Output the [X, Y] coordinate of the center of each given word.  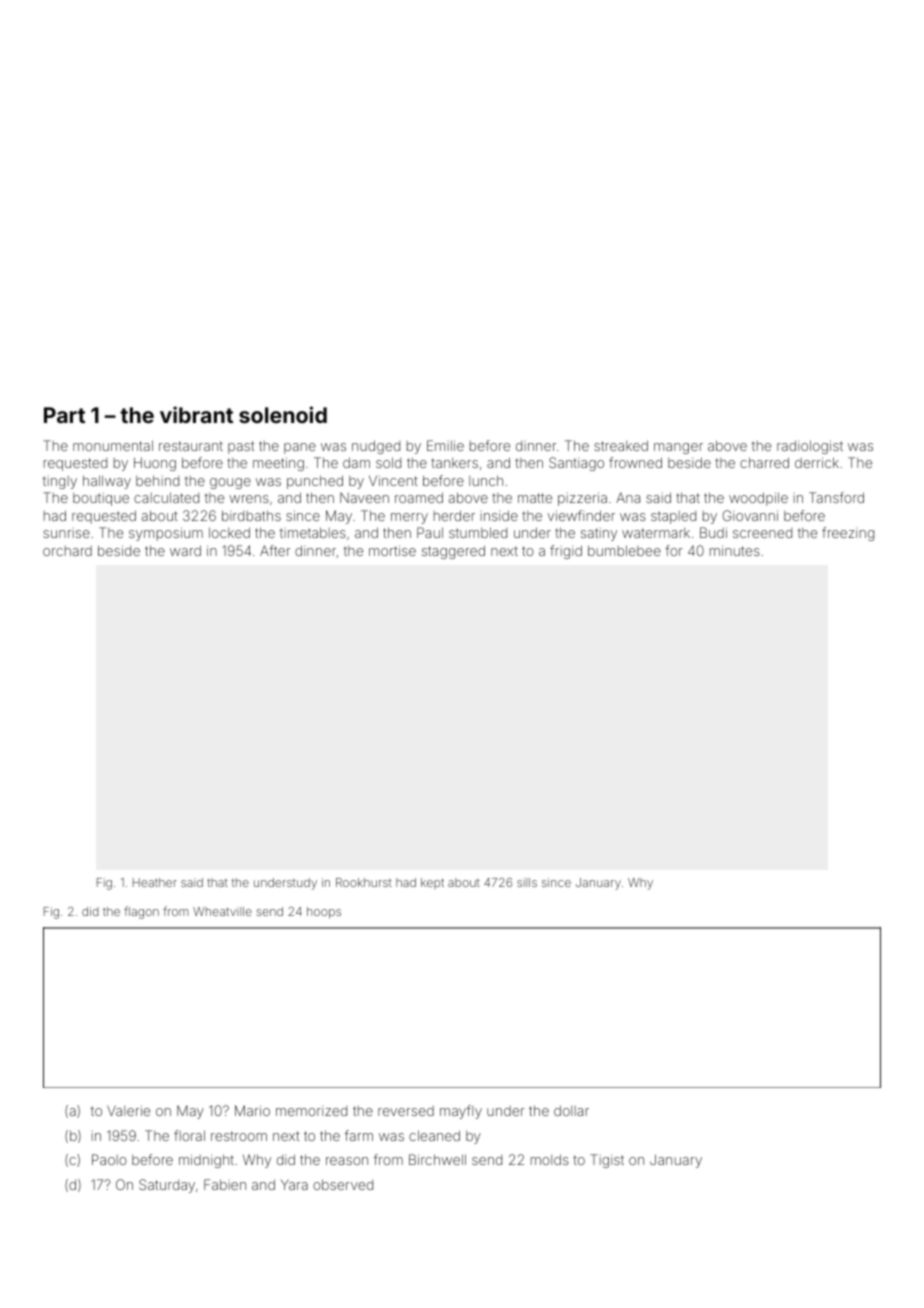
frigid [566, 552]
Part [64, 415]
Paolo [109, 1159]
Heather [155, 882]
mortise [392, 550]
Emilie [445, 445]
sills [527, 882]
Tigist [607, 1161]
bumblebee [624, 550]
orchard [67, 551]
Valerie [128, 1110]
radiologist [810, 447]
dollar [571, 1110]
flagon [141, 912]
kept [432, 883]
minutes [735, 550]
